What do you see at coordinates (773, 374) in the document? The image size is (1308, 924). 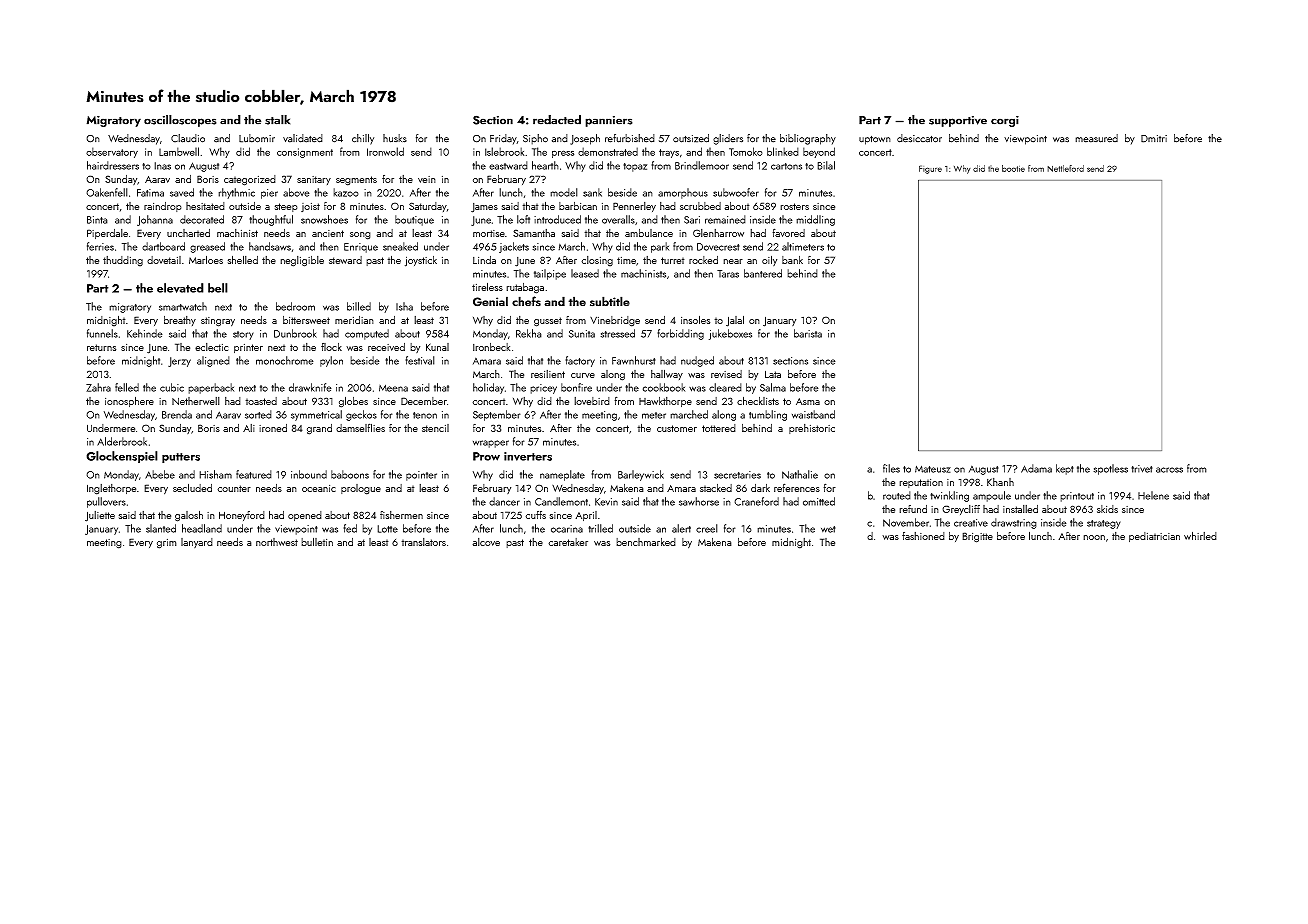 I see `Lata` at bounding box center [773, 374].
